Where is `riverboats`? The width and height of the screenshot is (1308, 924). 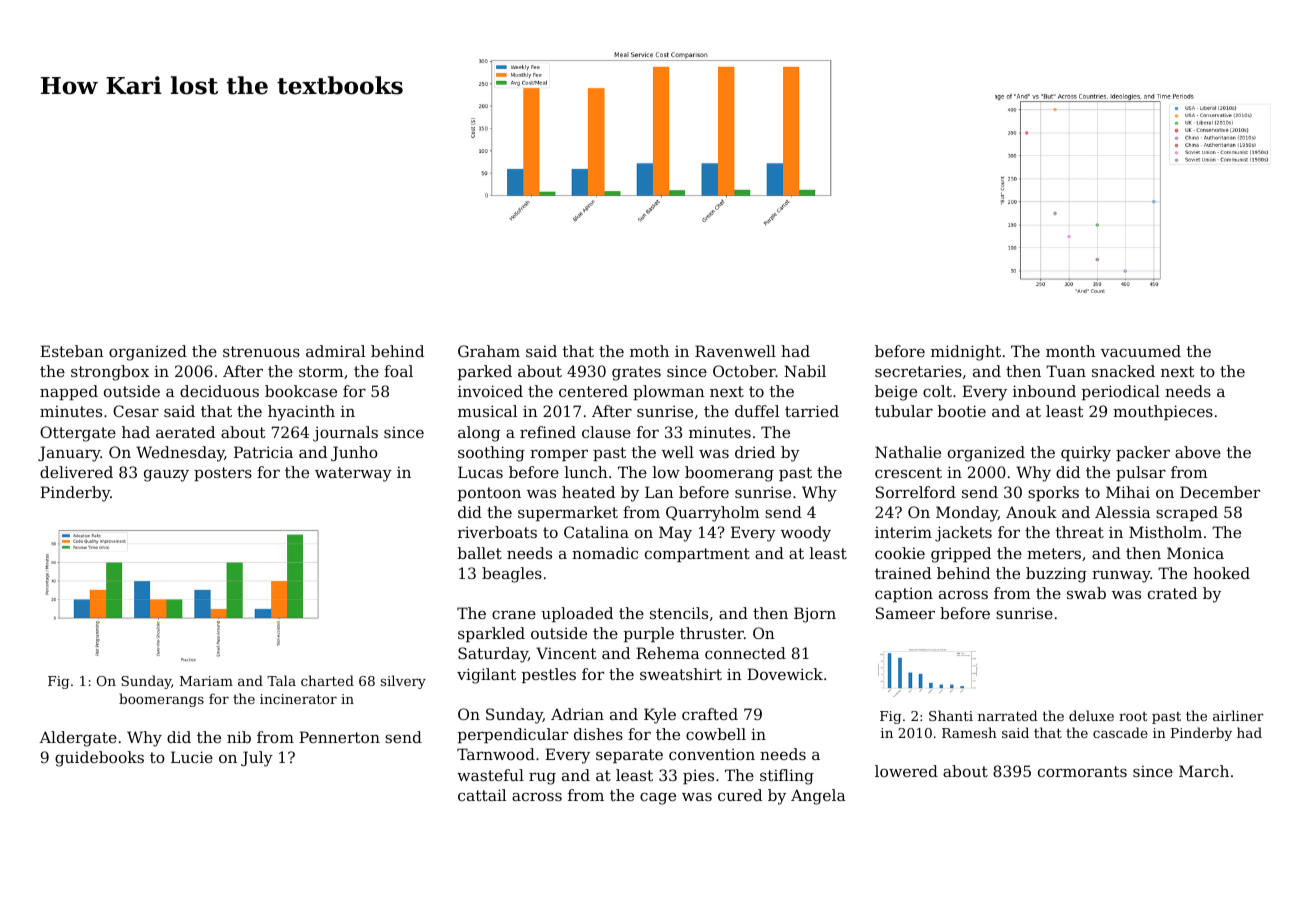 riverboats is located at coordinates (497, 532).
